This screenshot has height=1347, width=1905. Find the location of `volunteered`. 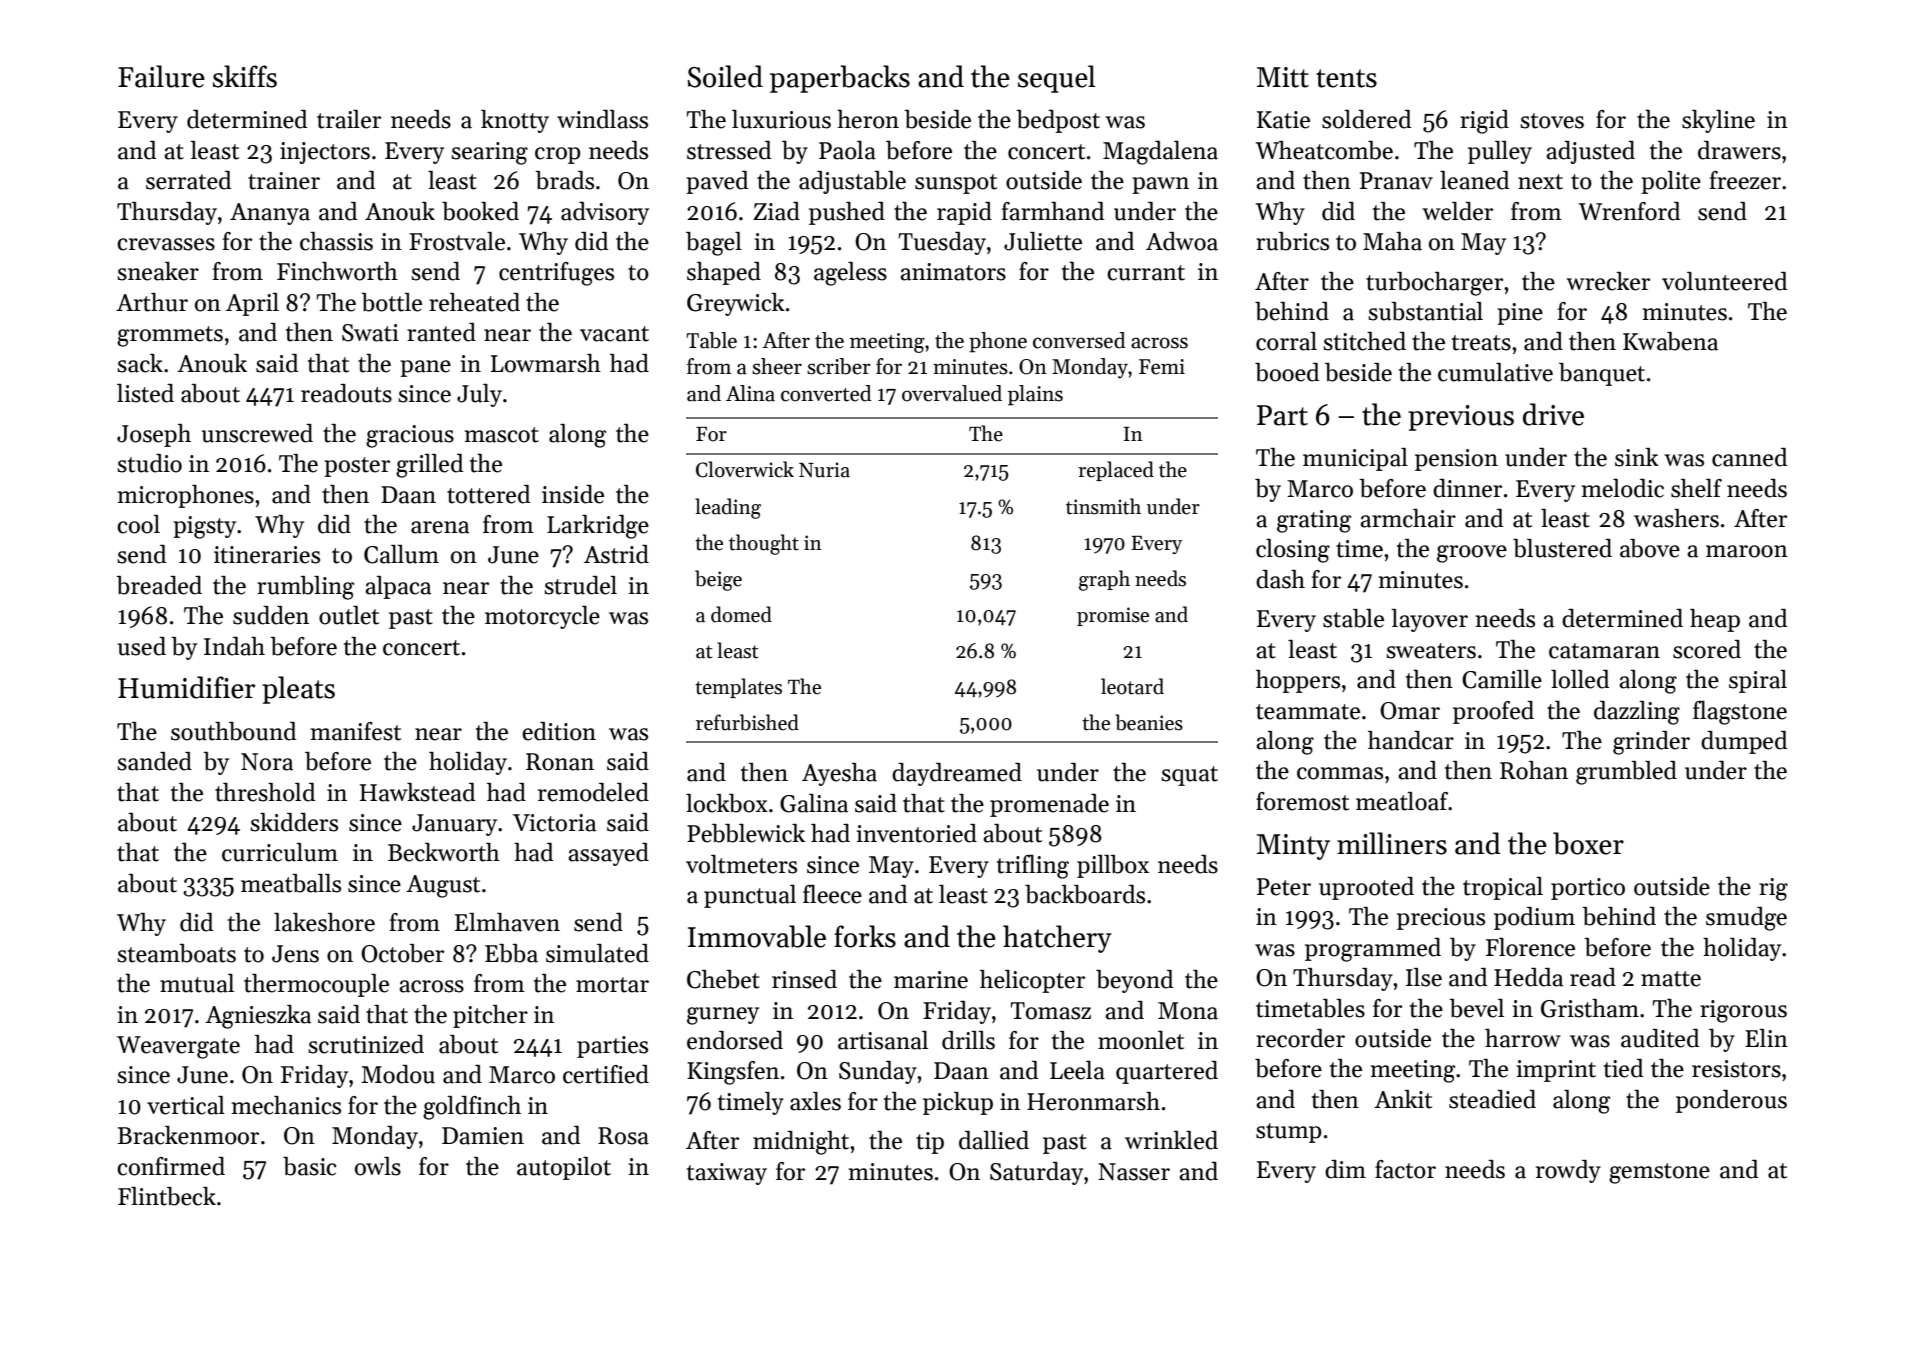

volunteered is located at coordinates (1724, 281).
